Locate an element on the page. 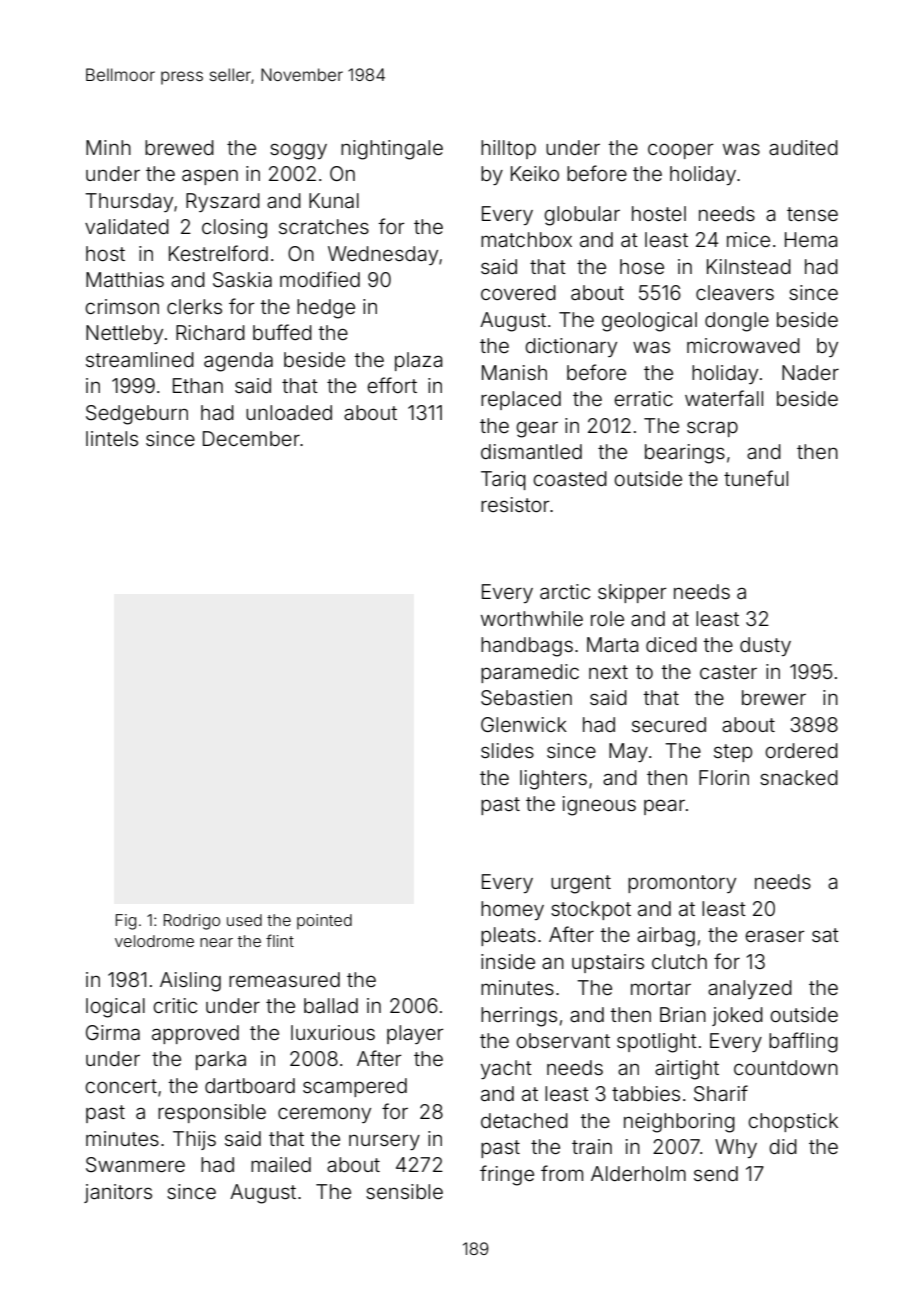  secured is located at coordinates (669, 724).
